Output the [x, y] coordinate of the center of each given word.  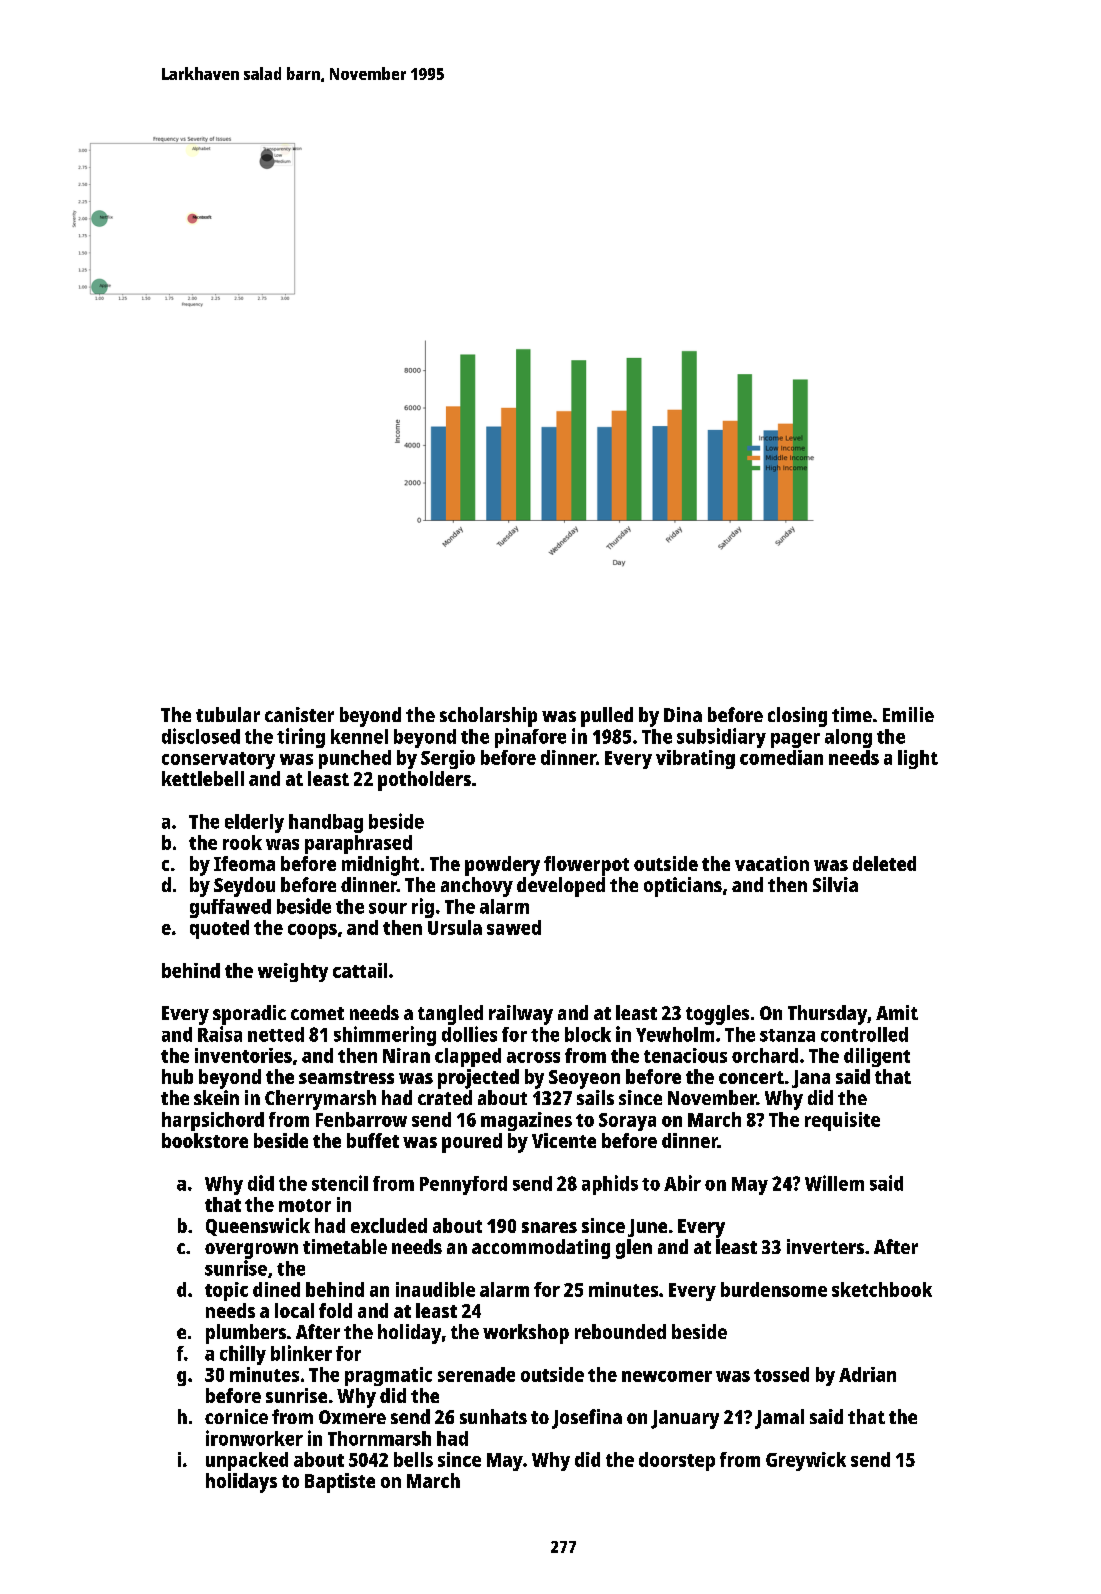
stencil [340, 1183]
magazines [526, 1121]
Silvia [835, 884]
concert [751, 1077]
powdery [502, 866]
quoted [219, 929]
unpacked [247, 1461]
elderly [254, 823]
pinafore [530, 738]
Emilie [908, 714]
